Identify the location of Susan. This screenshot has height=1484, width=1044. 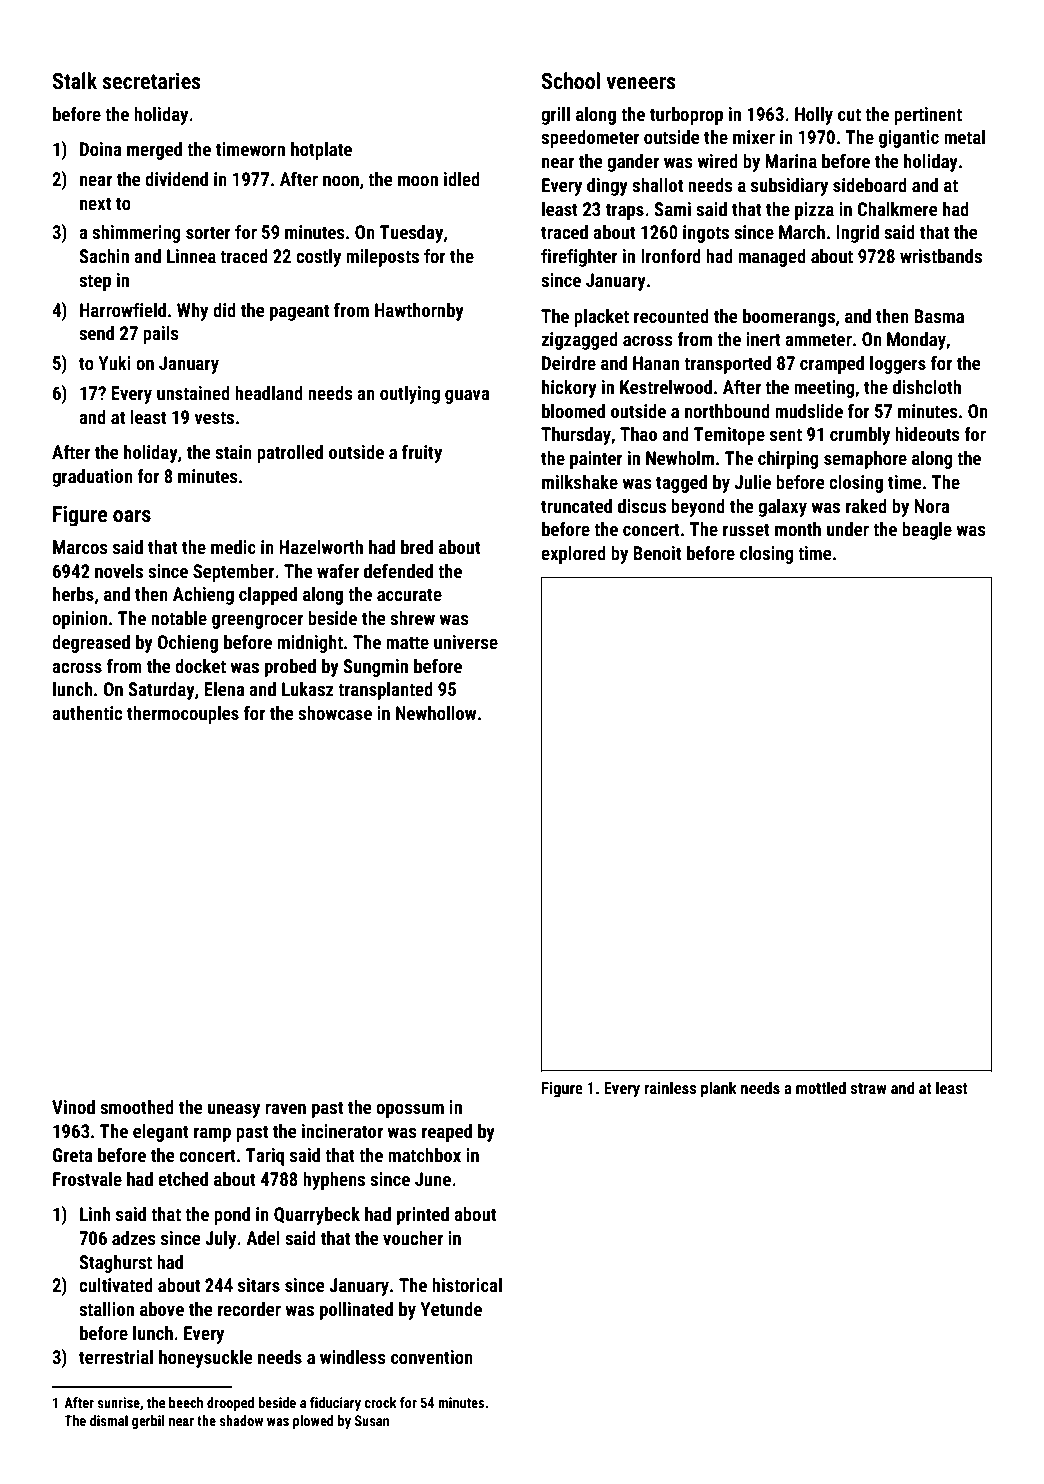
(372, 1420).
